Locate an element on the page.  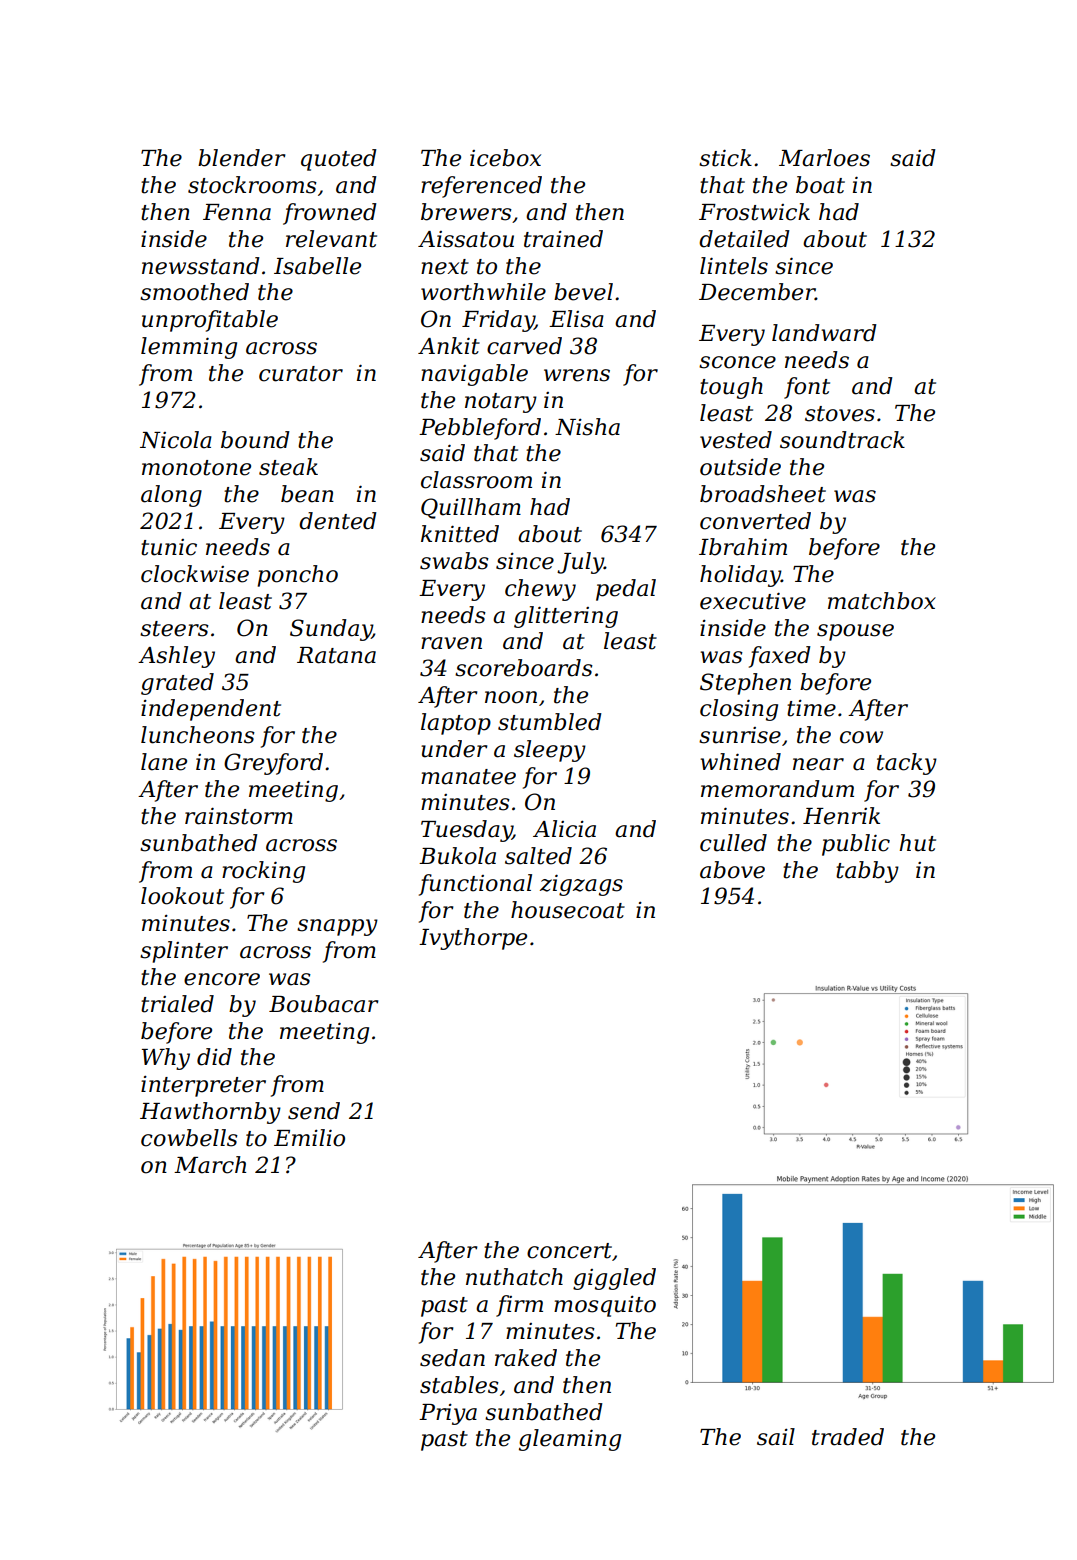
sedan is located at coordinates (452, 1358).
